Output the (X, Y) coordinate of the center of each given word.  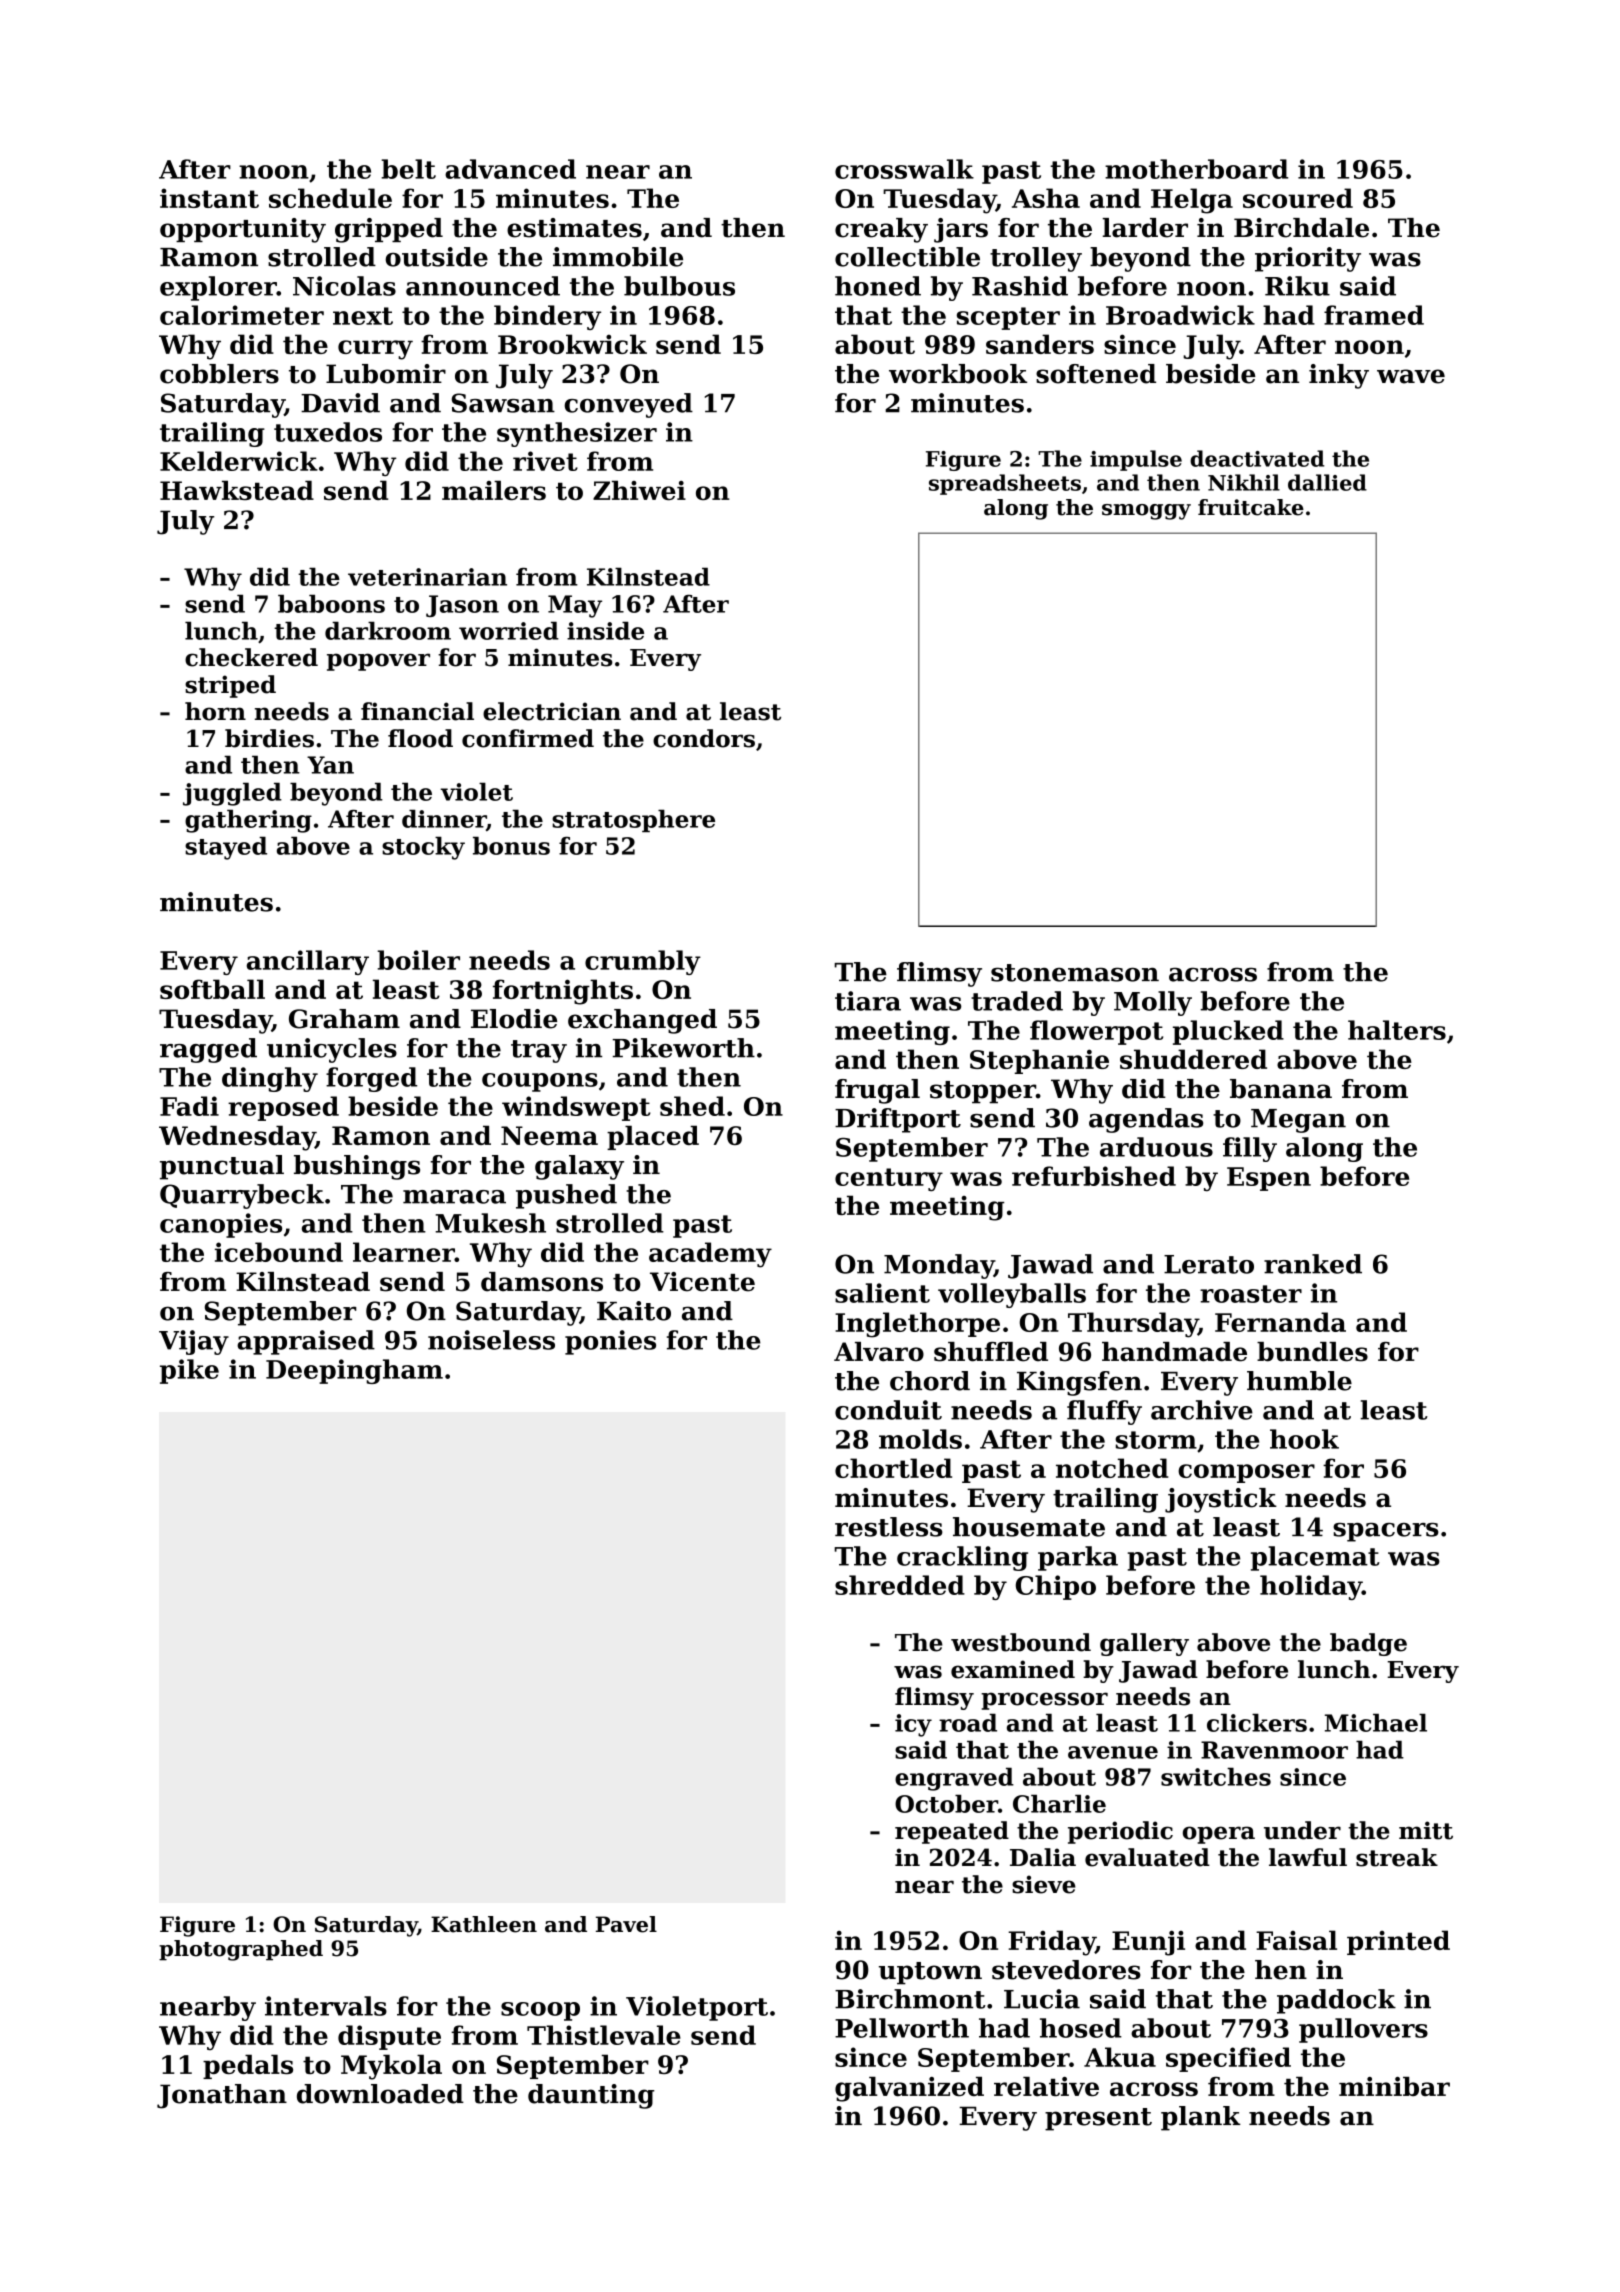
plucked (1228, 1032)
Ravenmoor (1274, 1750)
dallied (1327, 482)
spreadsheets (1005, 484)
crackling (962, 1558)
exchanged (642, 1021)
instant (209, 198)
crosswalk (904, 169)
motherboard (1196, 169)
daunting (591, 2096)
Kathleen (484, 1924)
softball (212, 989)
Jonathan (222, 2096)
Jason (462, 606)
